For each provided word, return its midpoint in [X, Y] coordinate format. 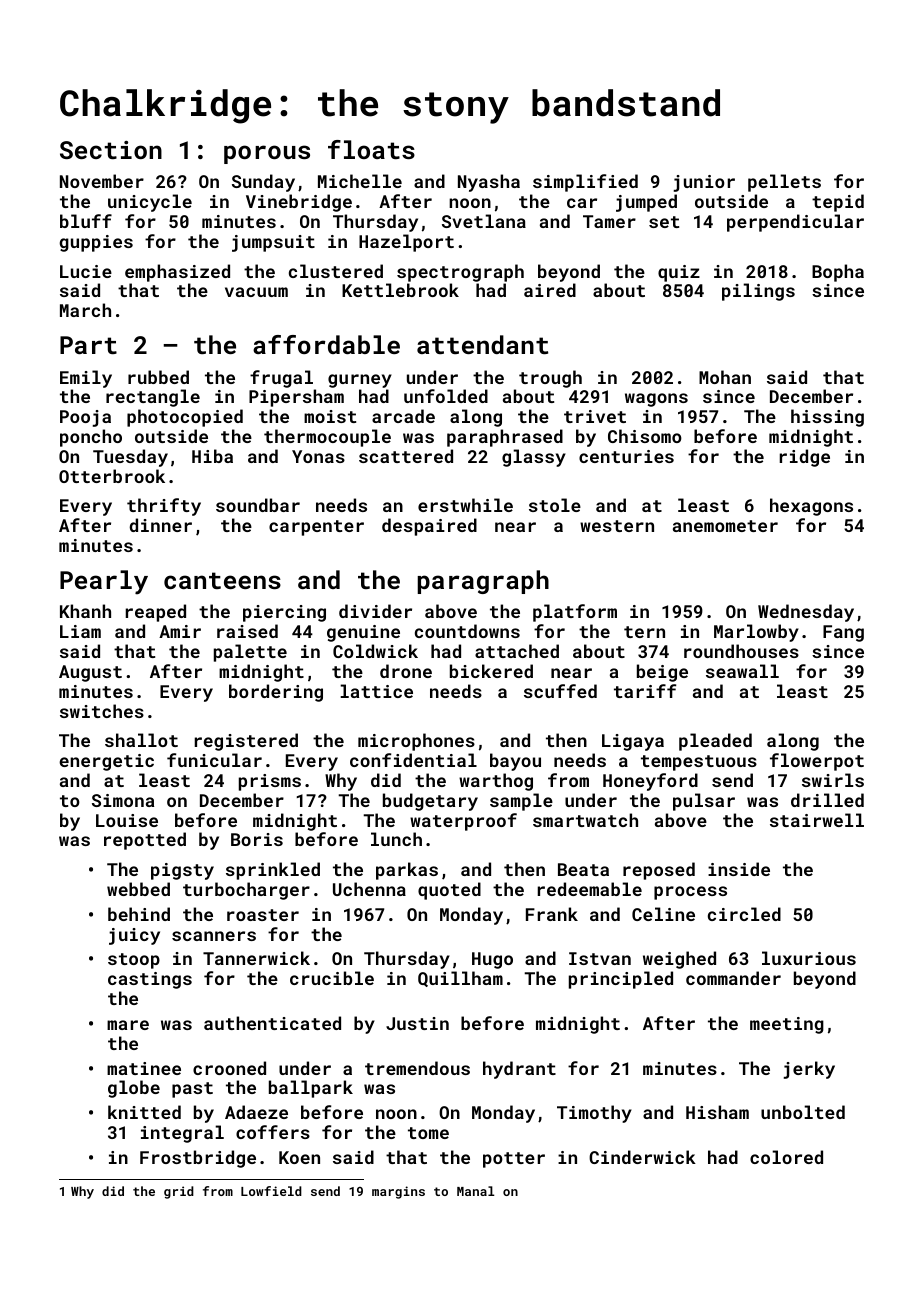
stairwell [817, 820]
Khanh [85, 611]
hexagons [811, 507]
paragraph [483, 582]
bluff [86, 221]
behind [139, 914]
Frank [552, 914]
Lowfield [271, 1191]
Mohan [725, 377]
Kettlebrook [400, 290]
